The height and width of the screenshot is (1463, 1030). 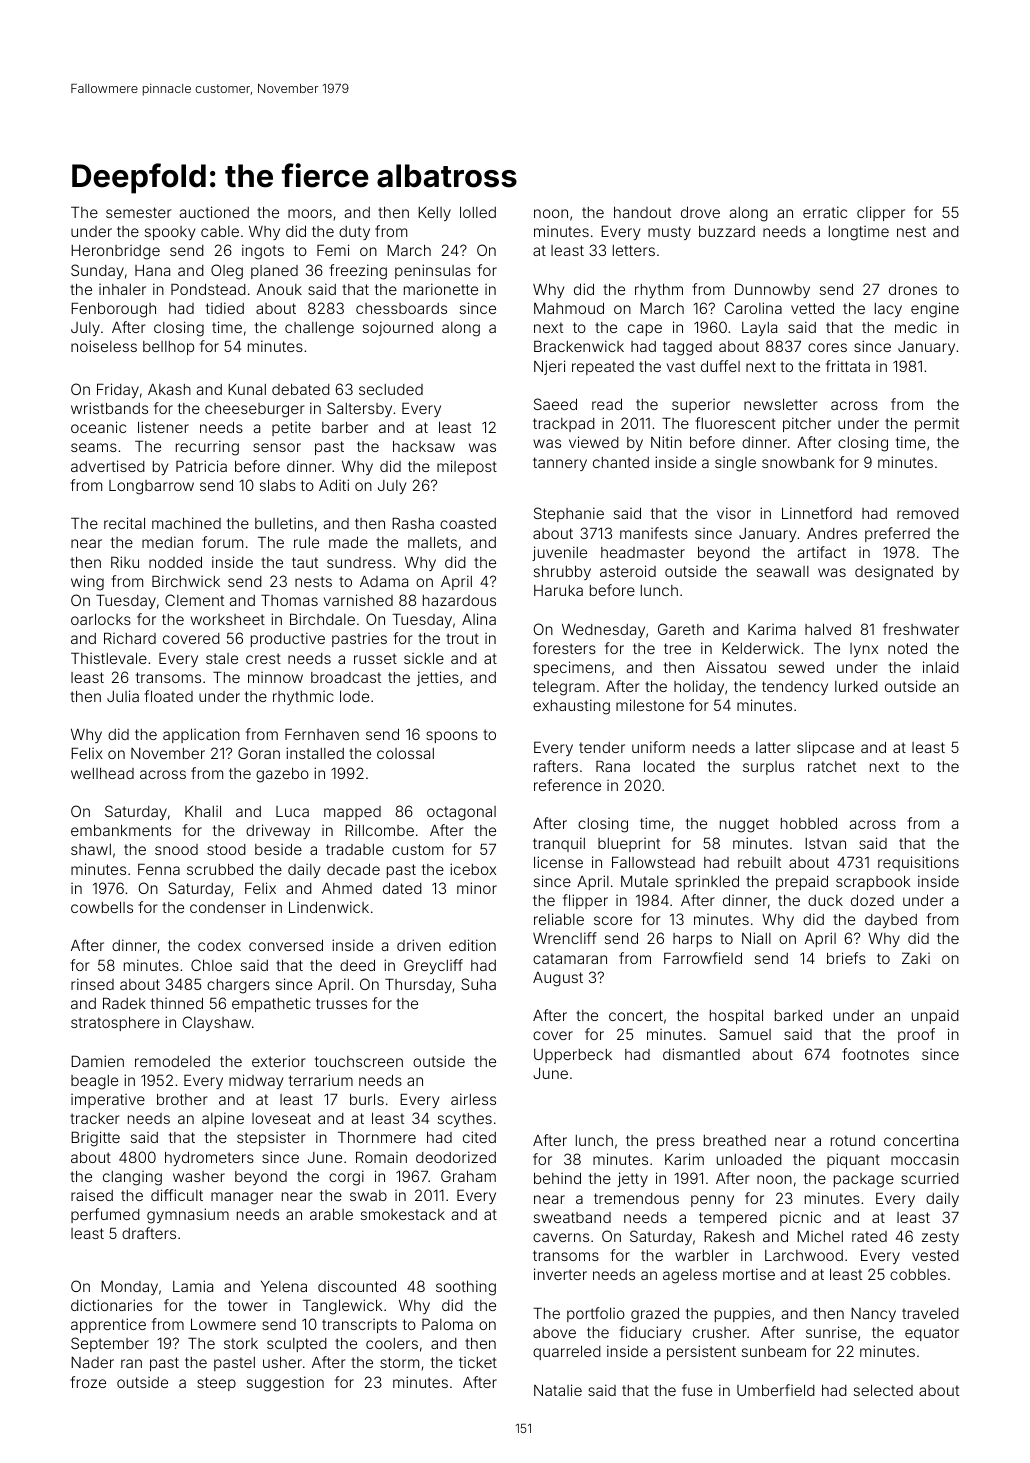 What do you see at coordinates (169, 389) in the screenshot?
I see `Akash` at bounding box center [169, 389].
